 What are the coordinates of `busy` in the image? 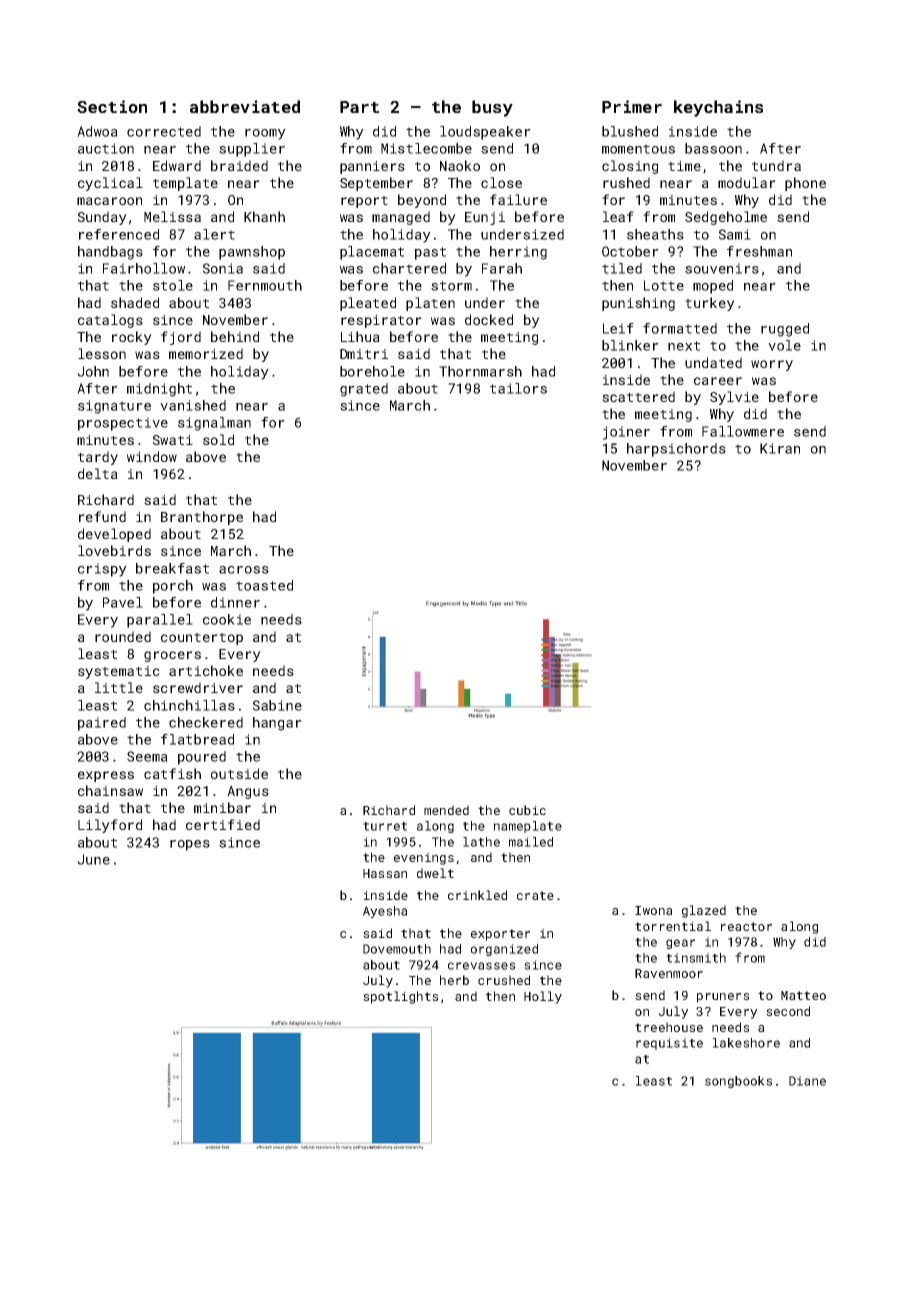 It's located at (492, 108).
